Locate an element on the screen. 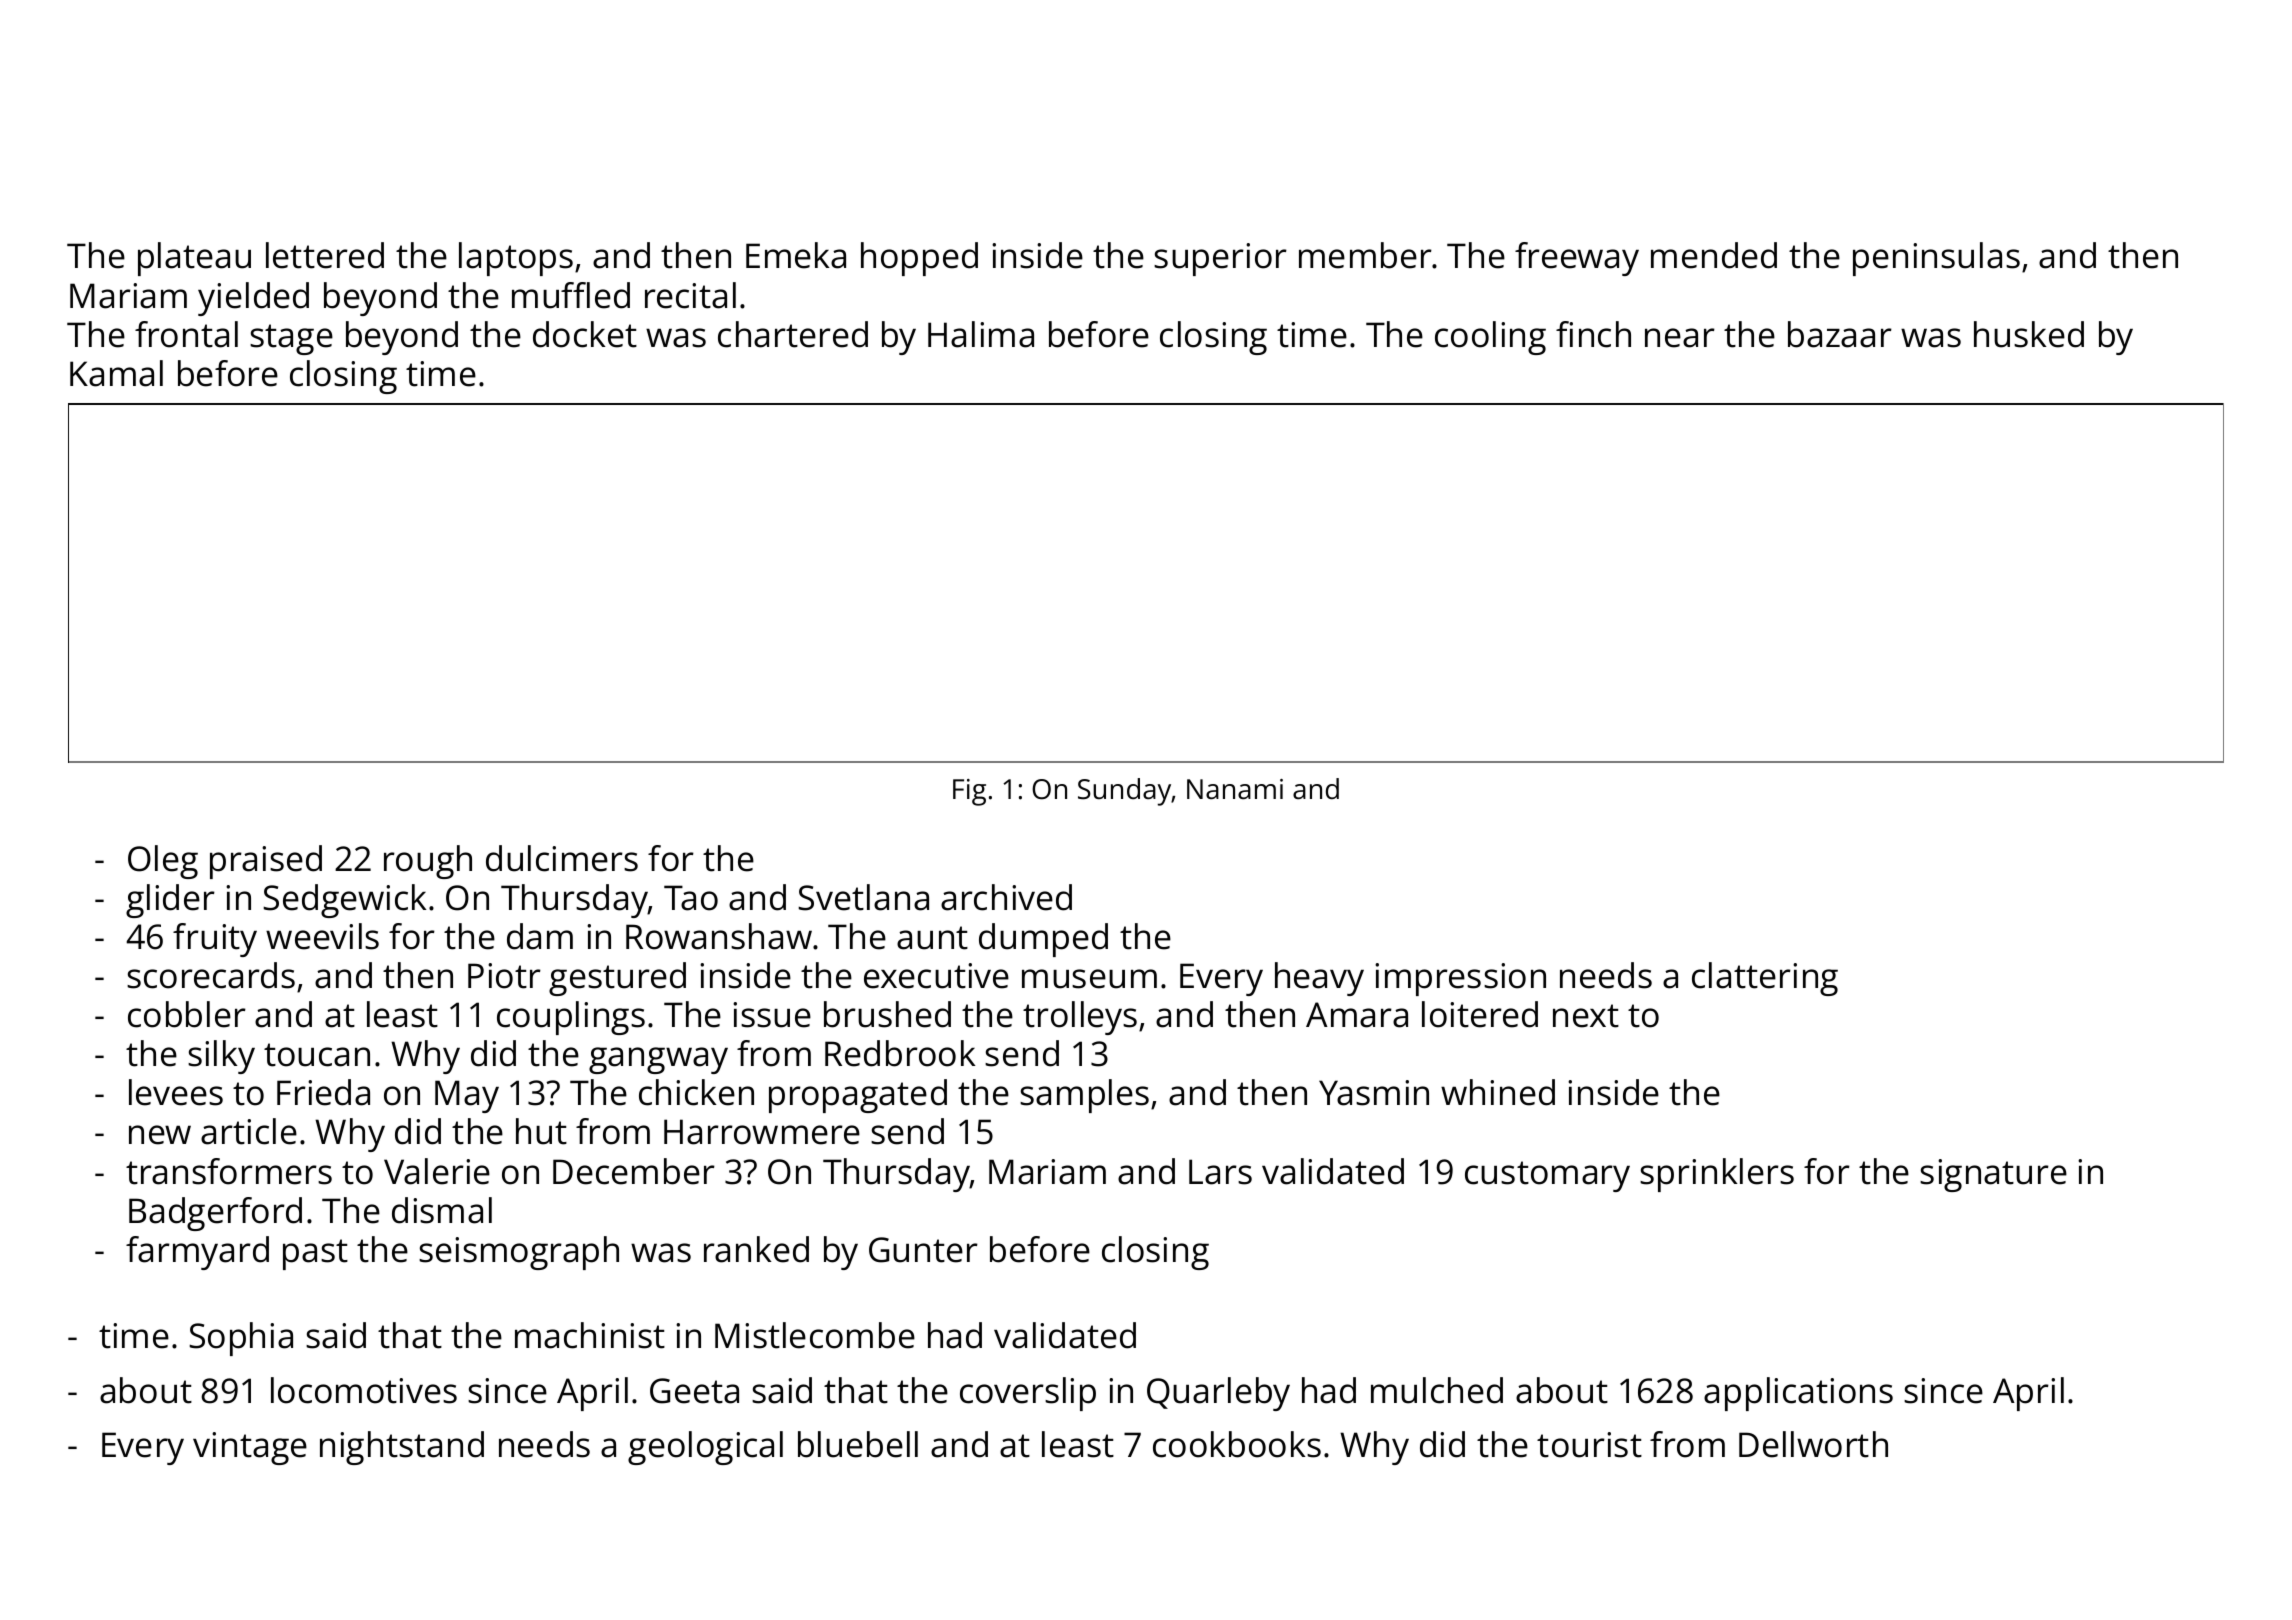 This screenshot has height=1620, width=2292. toucan is located at coordinates (317, 1055).
